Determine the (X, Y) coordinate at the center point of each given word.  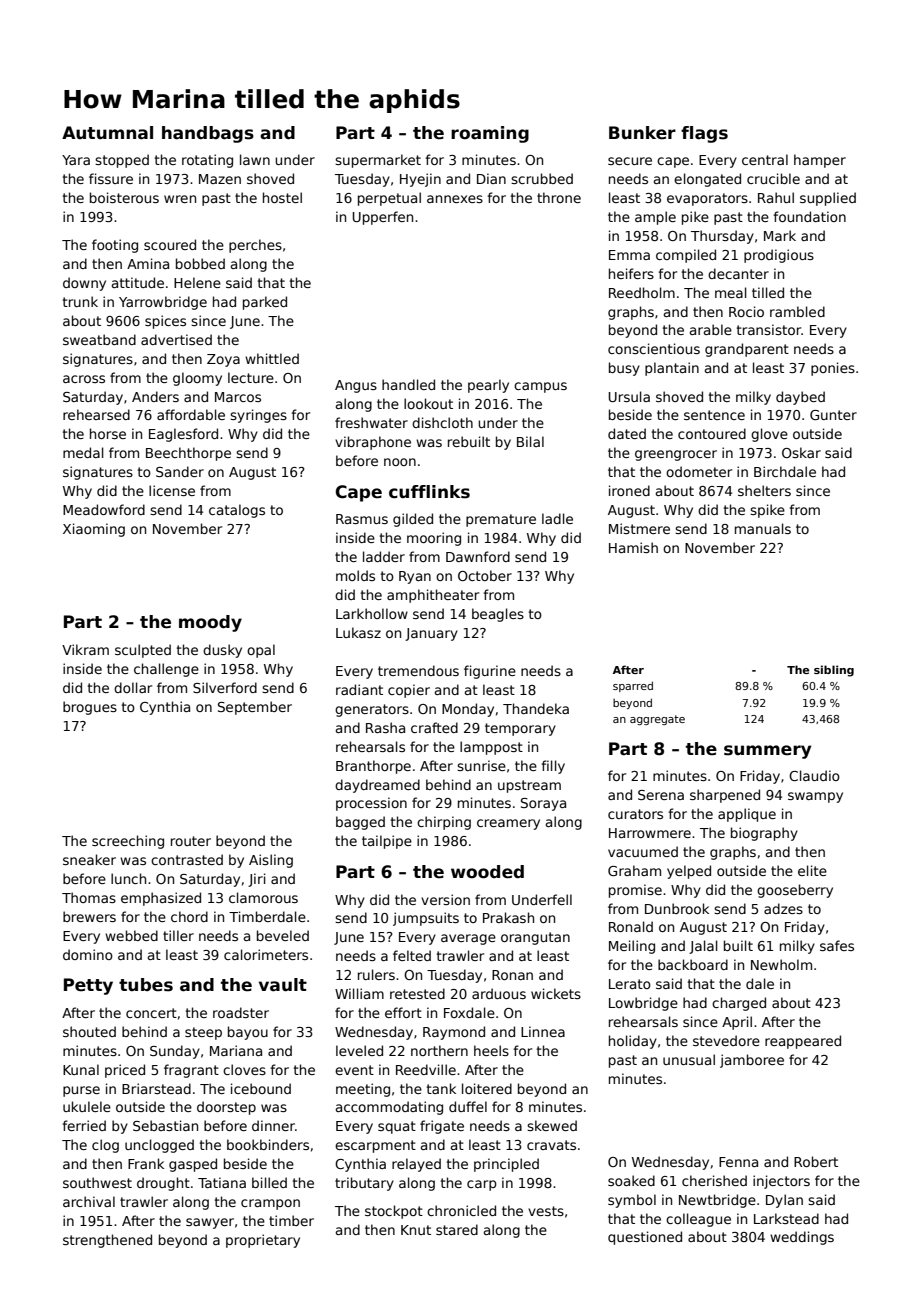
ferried (84, 1125)
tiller (178, 935)
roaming (490, 134)
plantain (672, 369)
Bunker (642, 133)
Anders (155, 396)
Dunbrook (677, 908)
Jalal (703, 947)
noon (400, 462)
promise (635, 891)
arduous (499, 993)
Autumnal (107, 133)
